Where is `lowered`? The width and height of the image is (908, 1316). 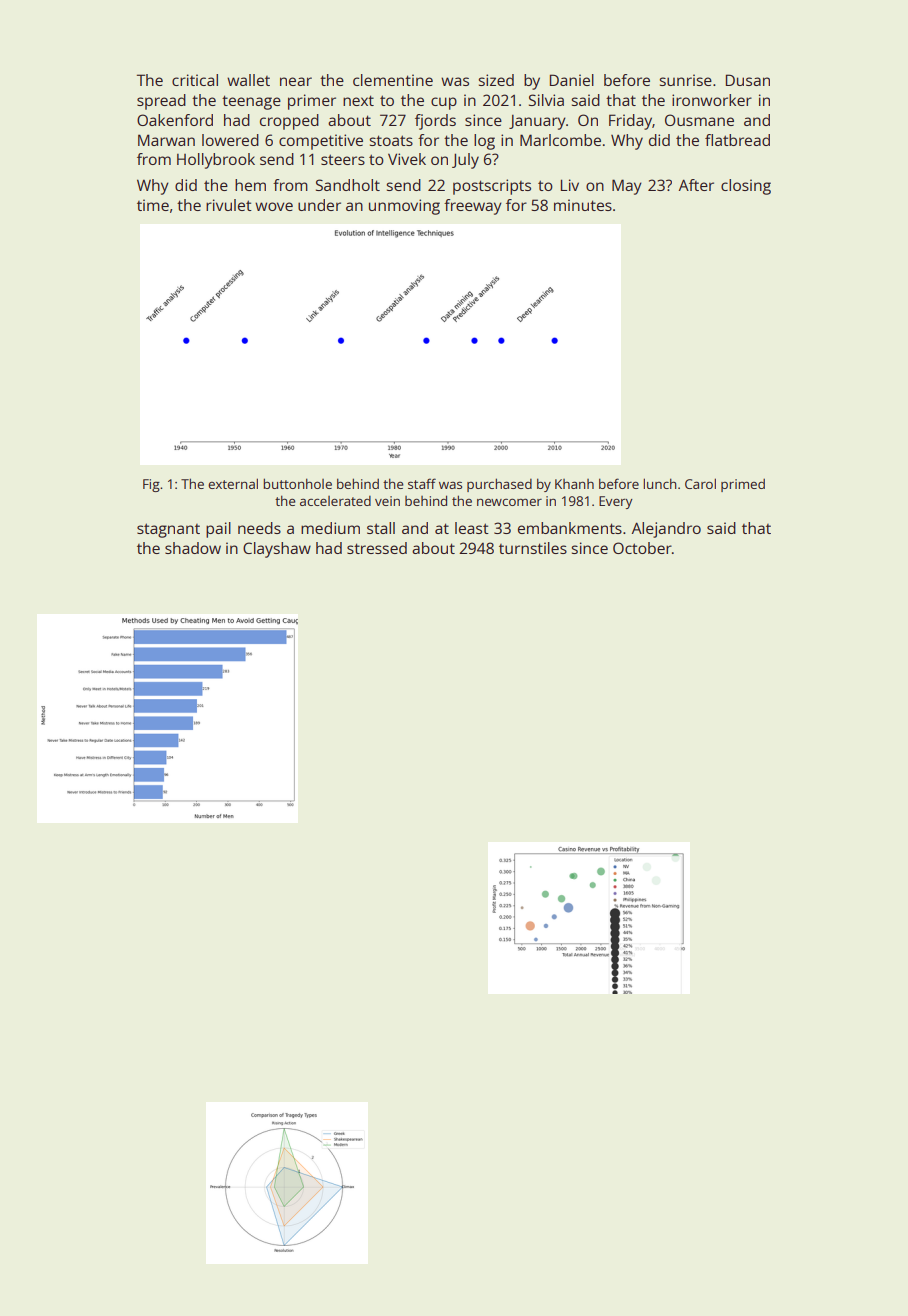
lowered is located at coordinates (230, 140).
